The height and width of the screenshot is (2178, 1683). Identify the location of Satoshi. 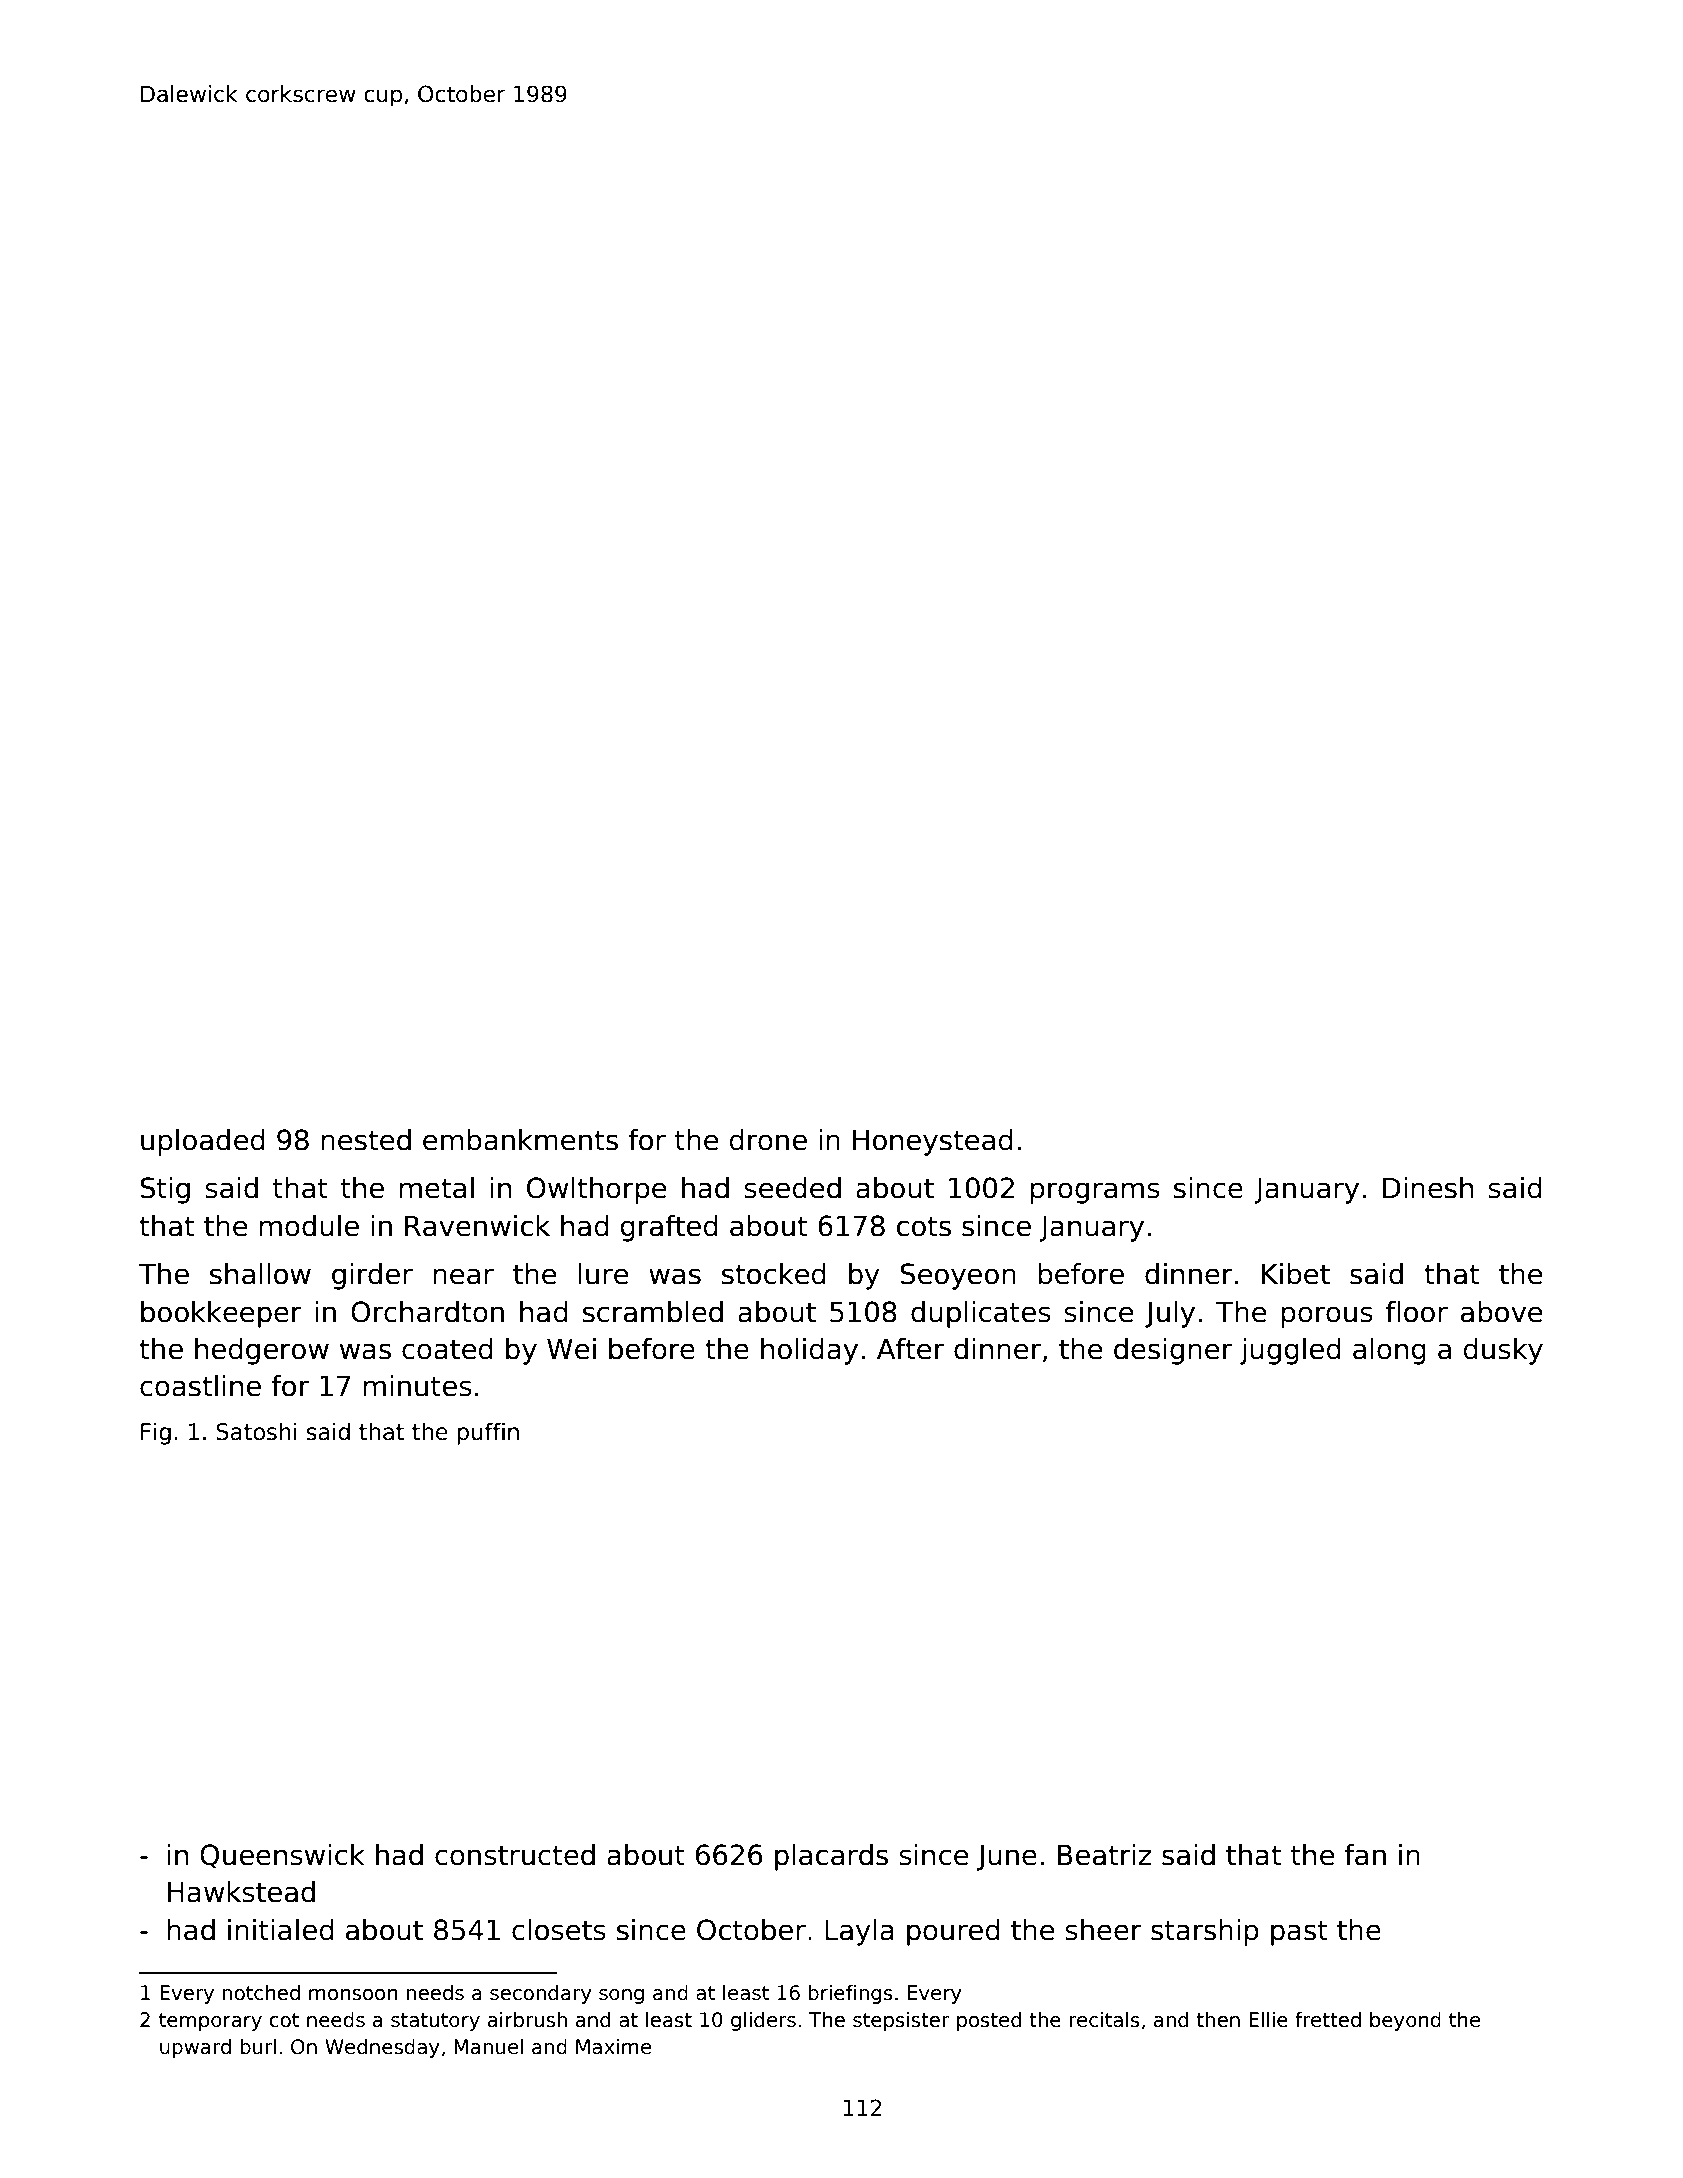
(256, 1431).
